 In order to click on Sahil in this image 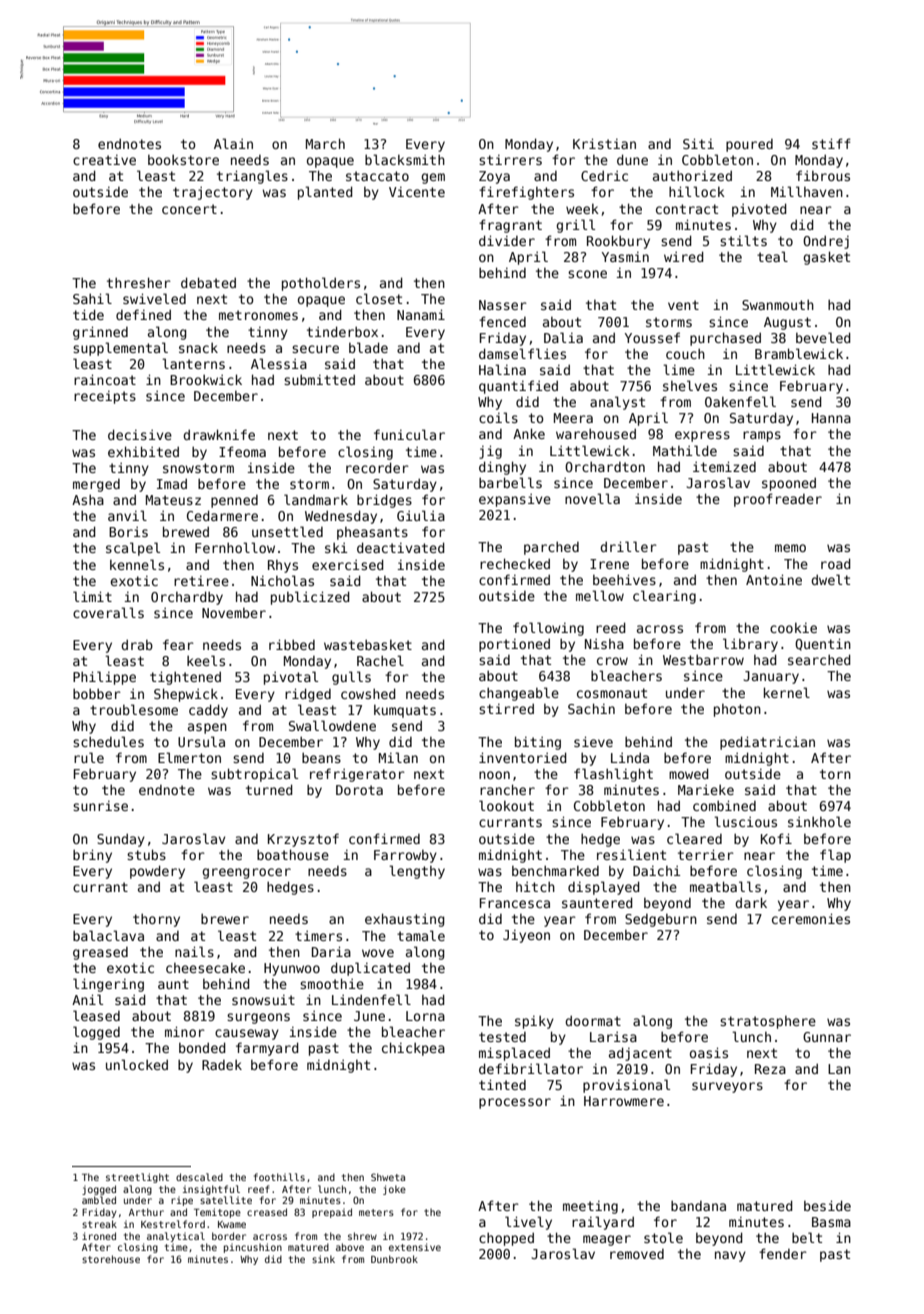, I will do `click(92, 298)`.
